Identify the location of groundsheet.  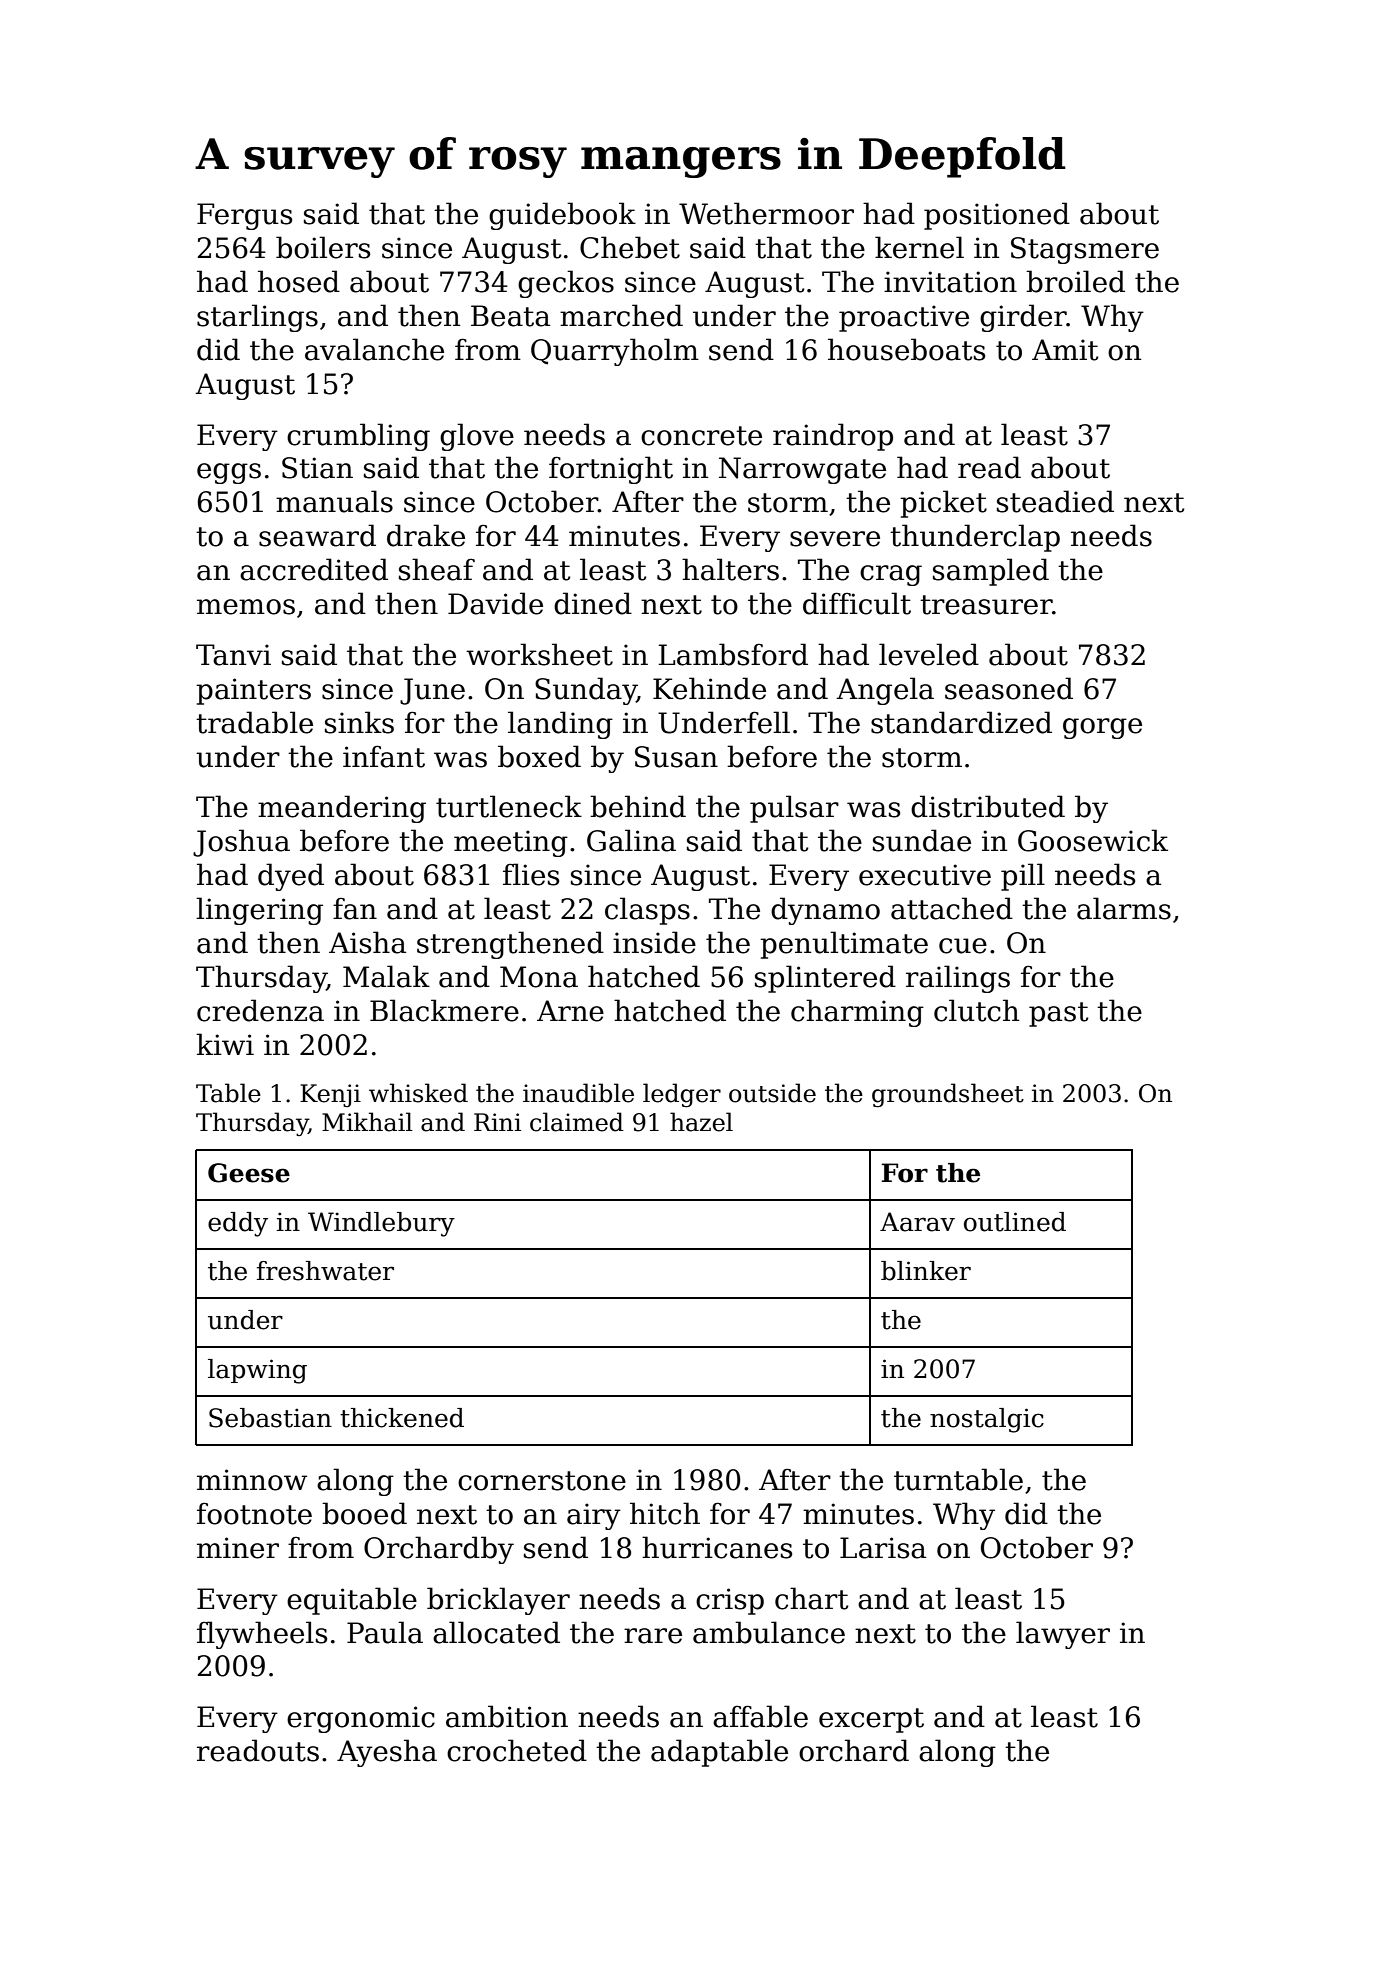
(948, 1095).
